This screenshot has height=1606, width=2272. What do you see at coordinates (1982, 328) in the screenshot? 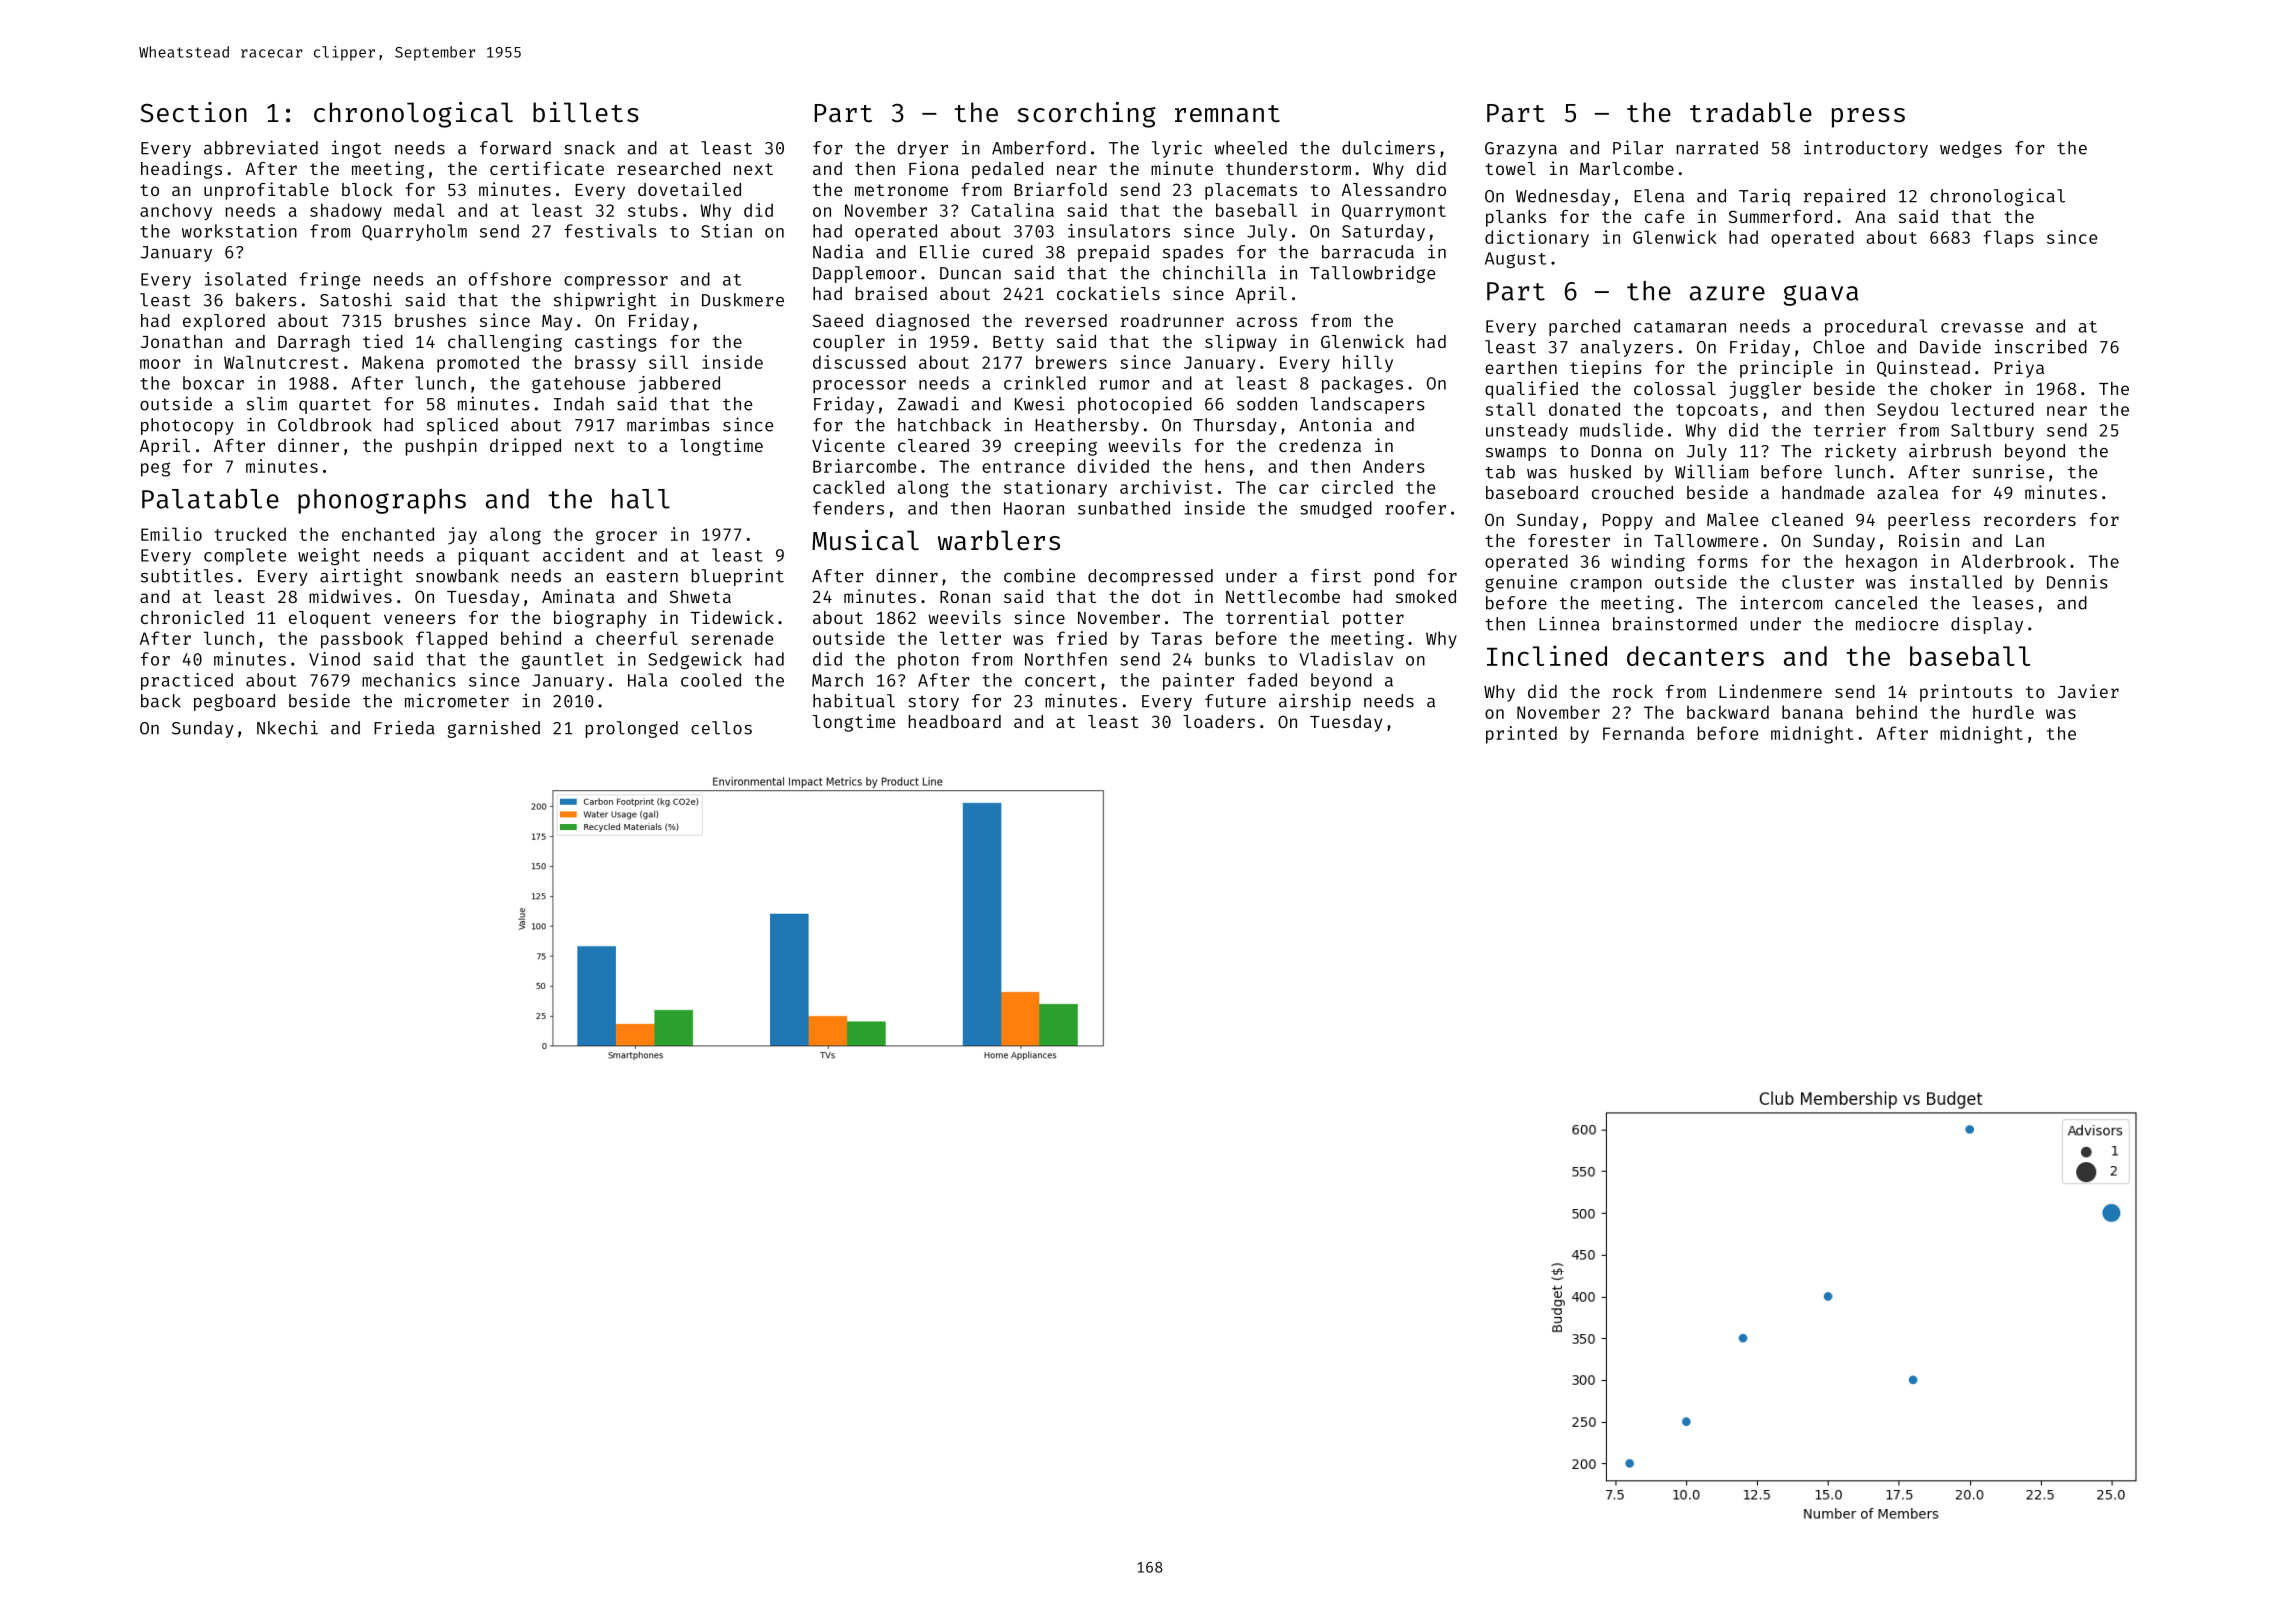
I see `crevasse` at bounding box center [1982, 328].
